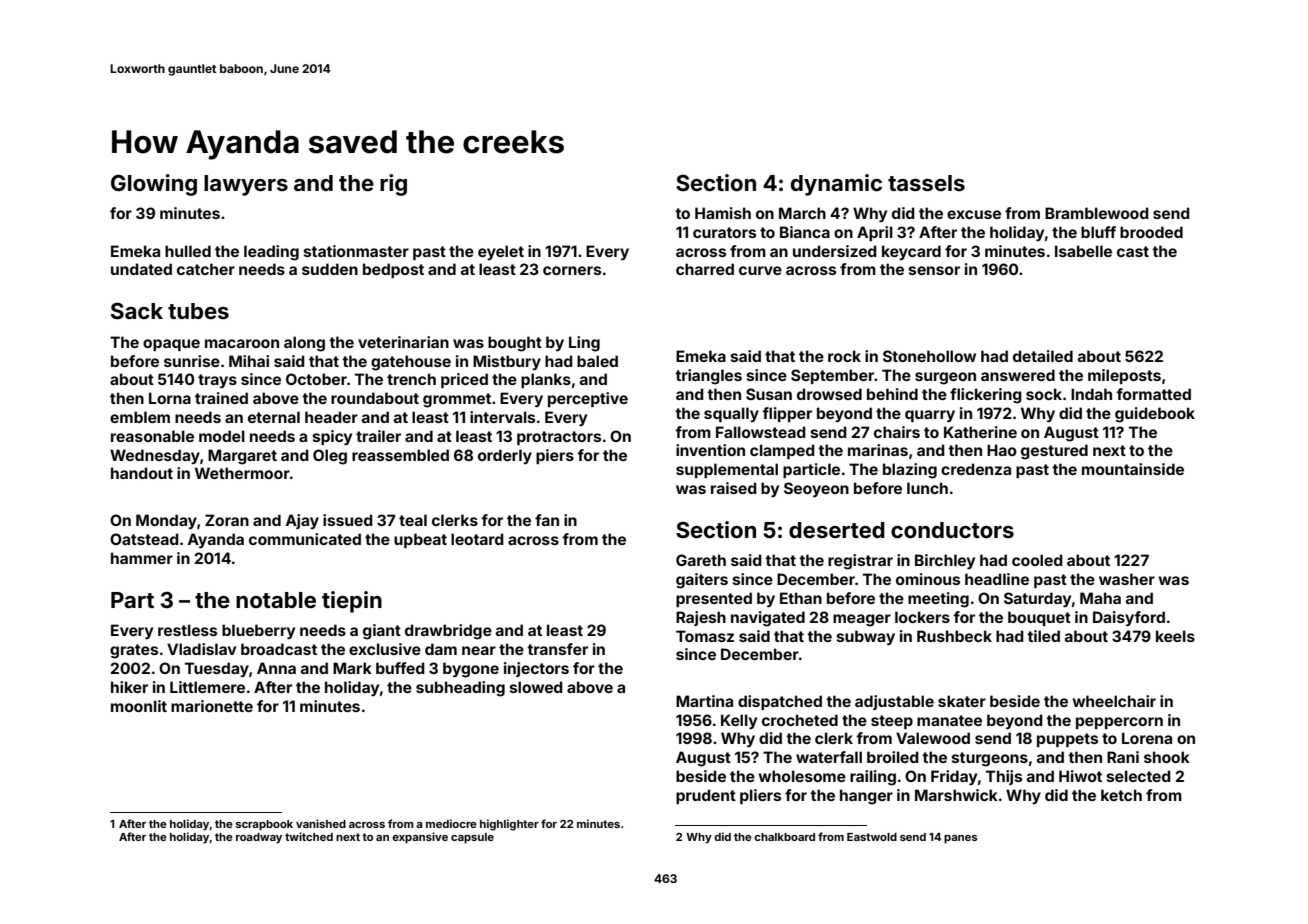 Image resolution: width=1308 pixels, height=924 pixels. What do you see at coordinates (836, 185) in the screenshot?
I see `dynamic` at bounding box center [836, 185].
